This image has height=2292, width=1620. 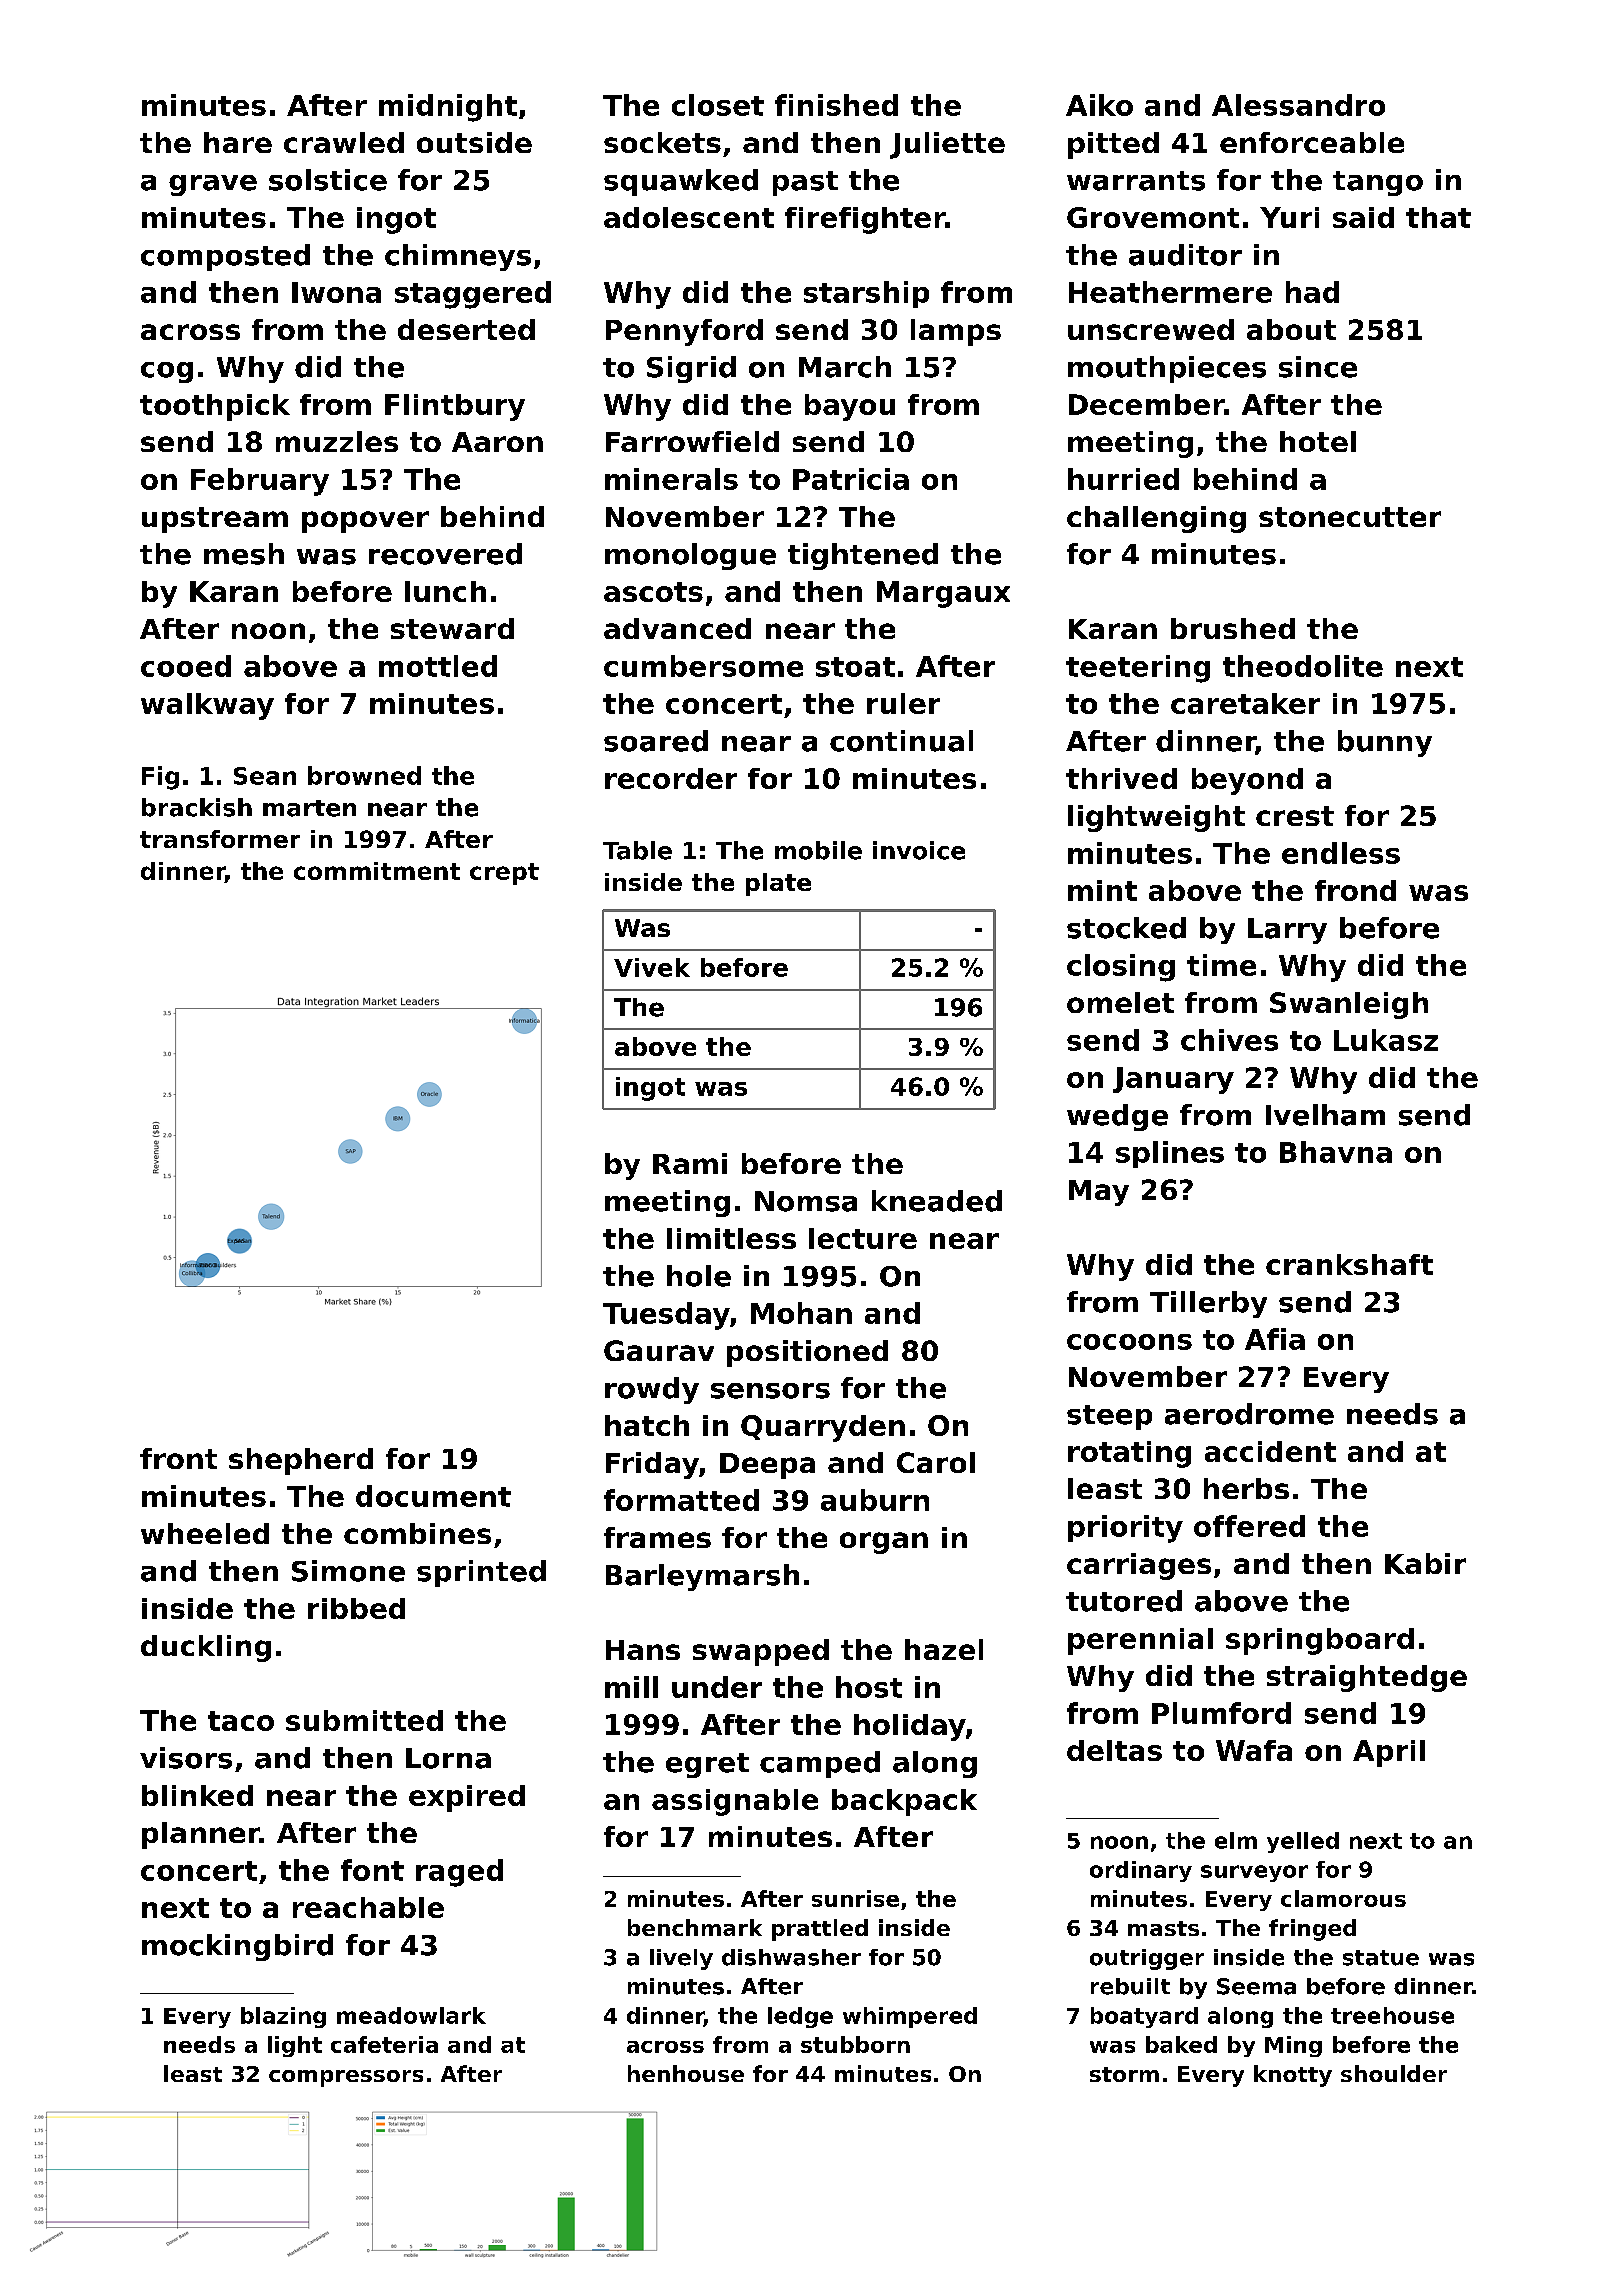 What do you see at coordinates (1386, 1040) in the image?
I see `Lukasz` at bounding box center [1386, 1040].
